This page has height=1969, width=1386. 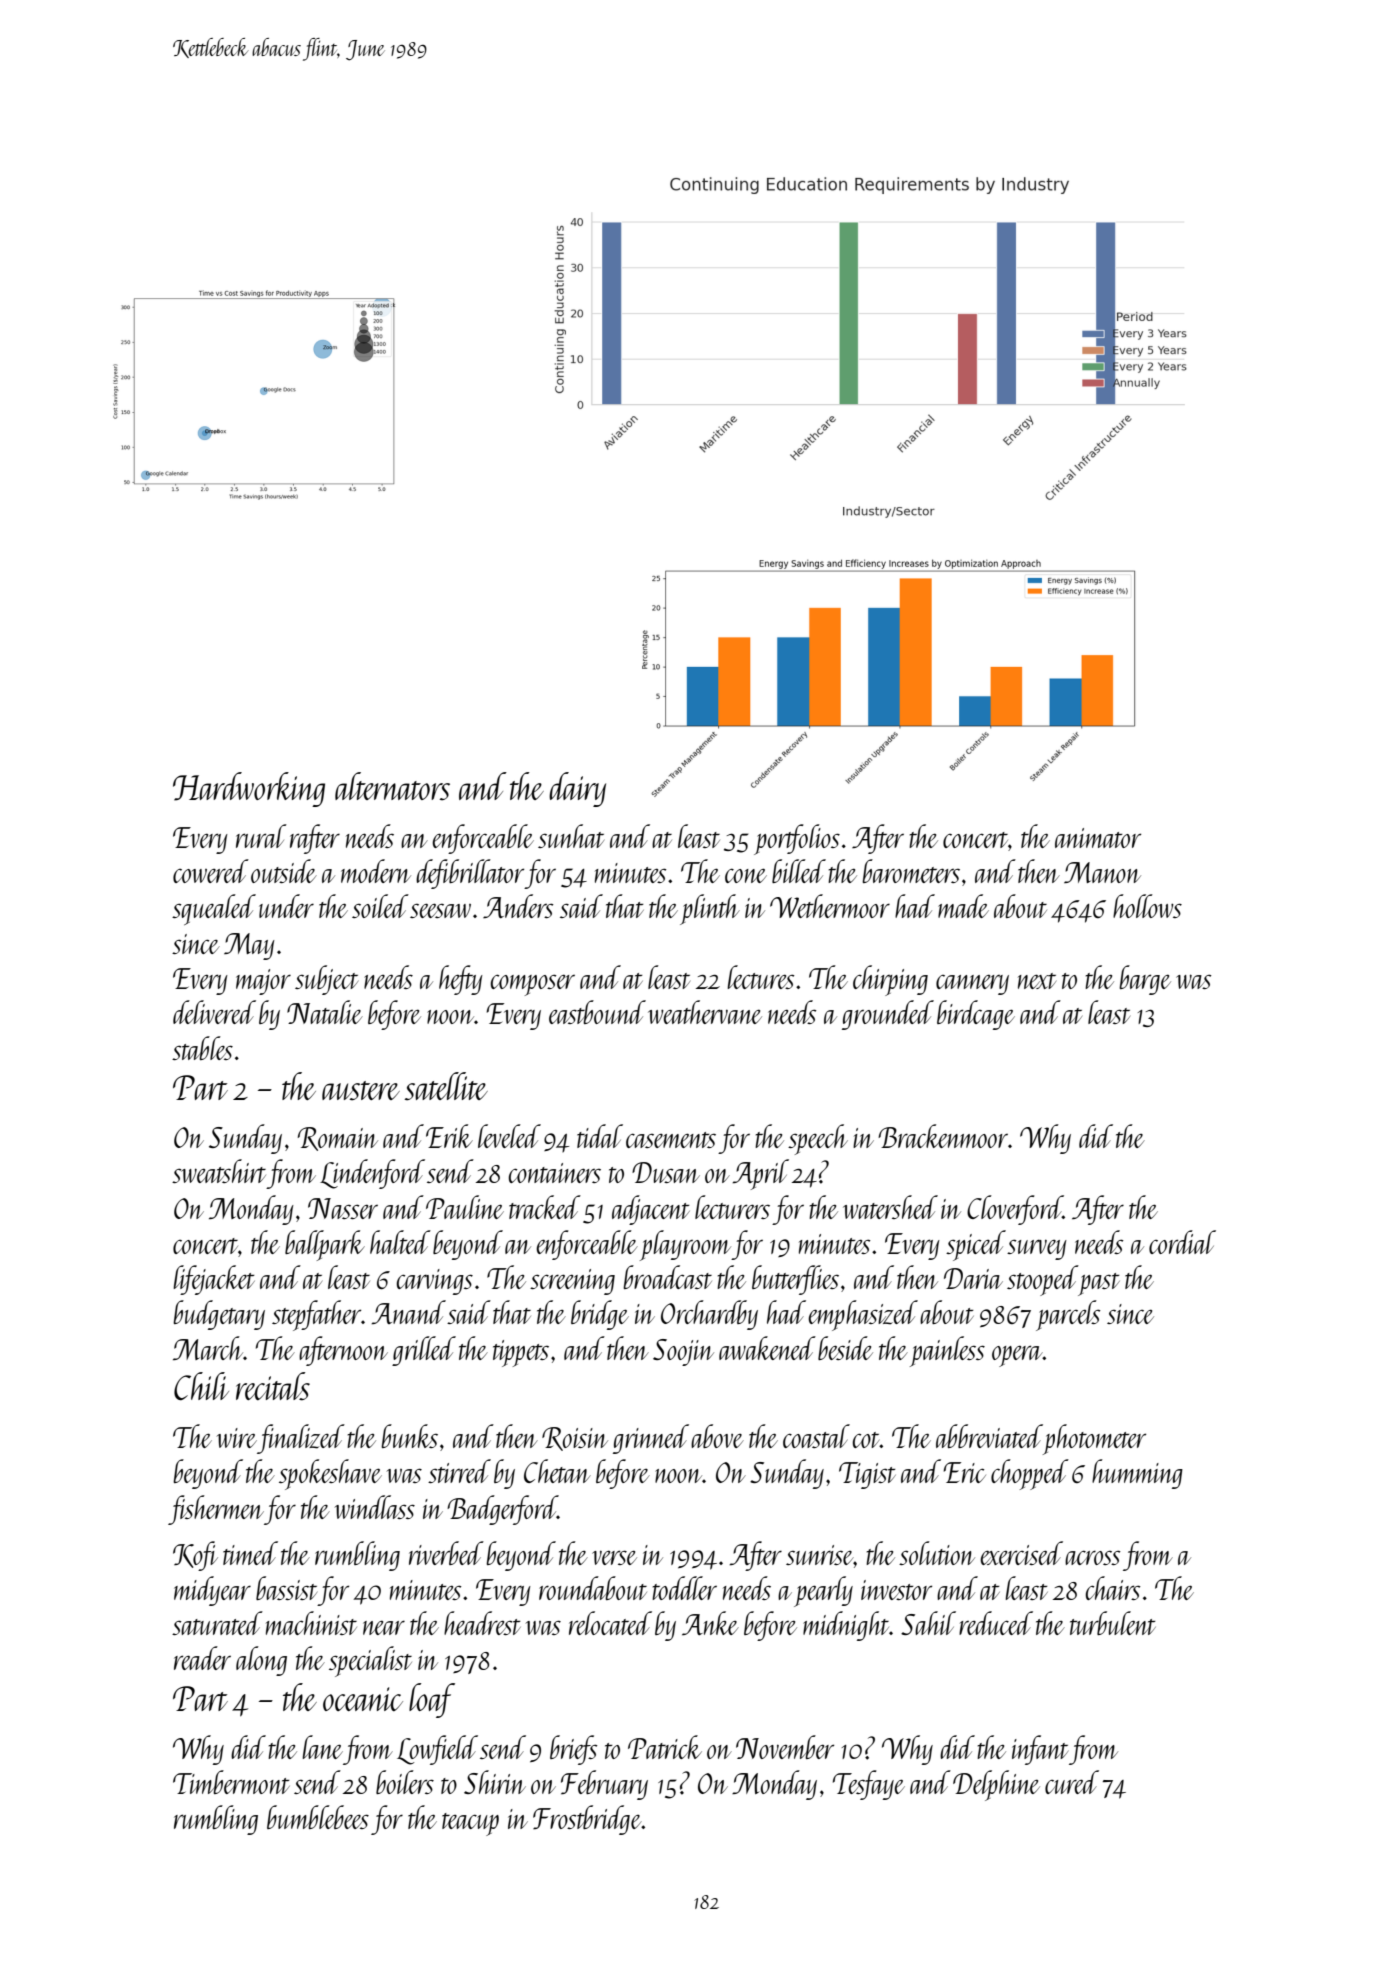 What do you see at coordinates (249, 789) in the page?
I see `Hardworking` at bounding box center [249, 789].
